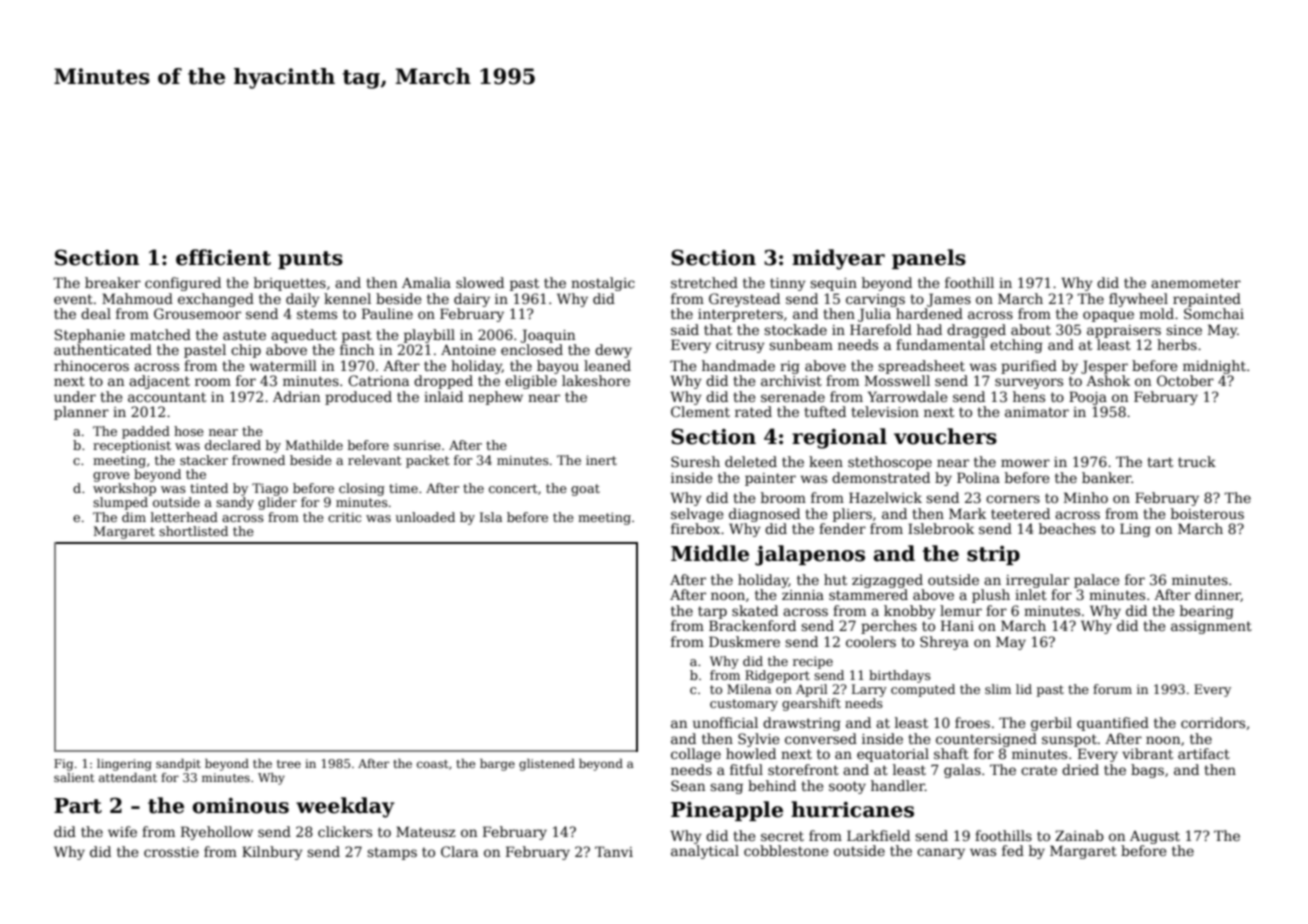 This screenshot has width=1308, height=924. What do you see at coordinates (603, 284) in the screenshot?
I see `nostalgic` at bounding box center [603, 284].
